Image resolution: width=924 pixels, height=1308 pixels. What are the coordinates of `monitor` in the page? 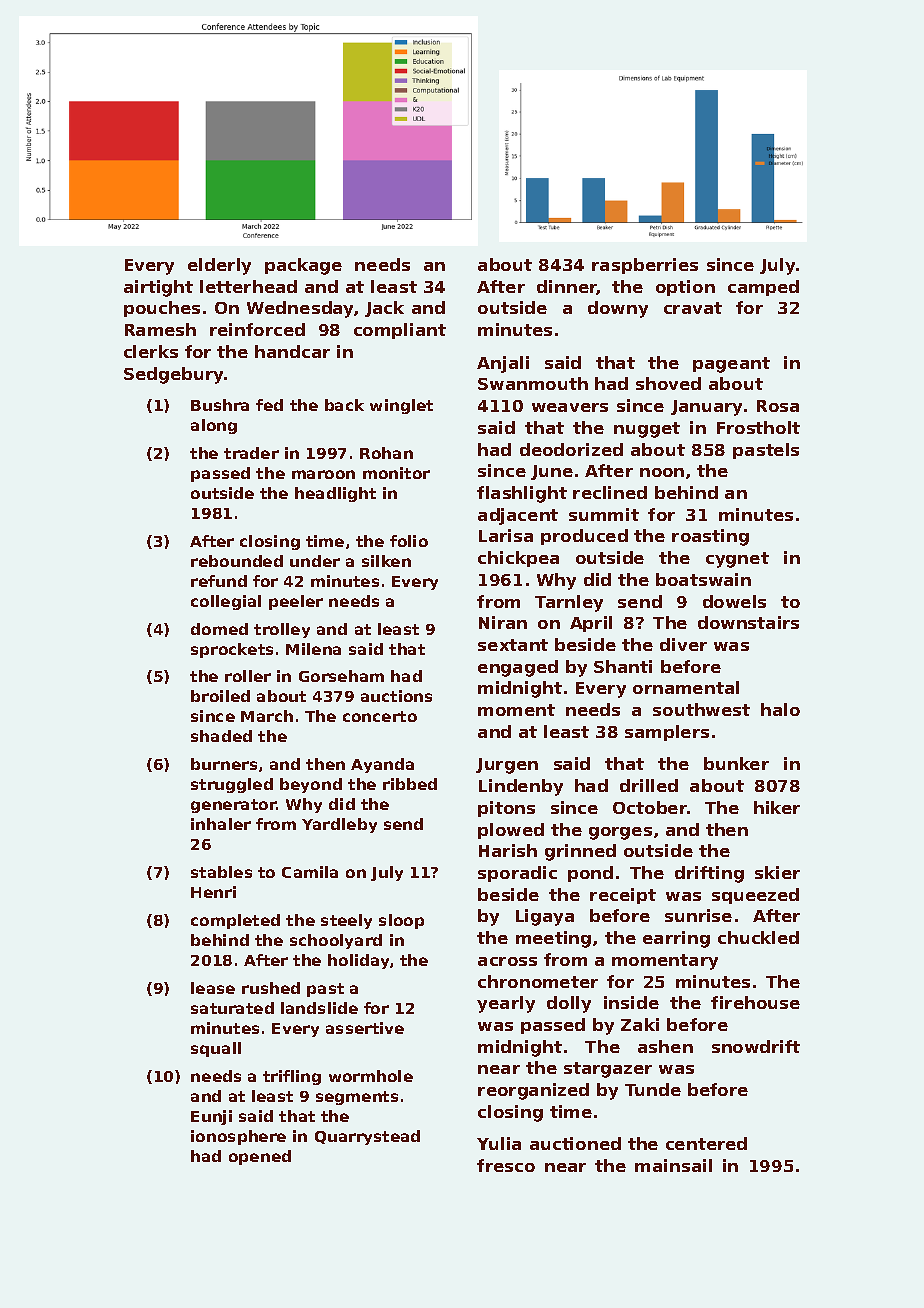 It's located at (396, 473).
